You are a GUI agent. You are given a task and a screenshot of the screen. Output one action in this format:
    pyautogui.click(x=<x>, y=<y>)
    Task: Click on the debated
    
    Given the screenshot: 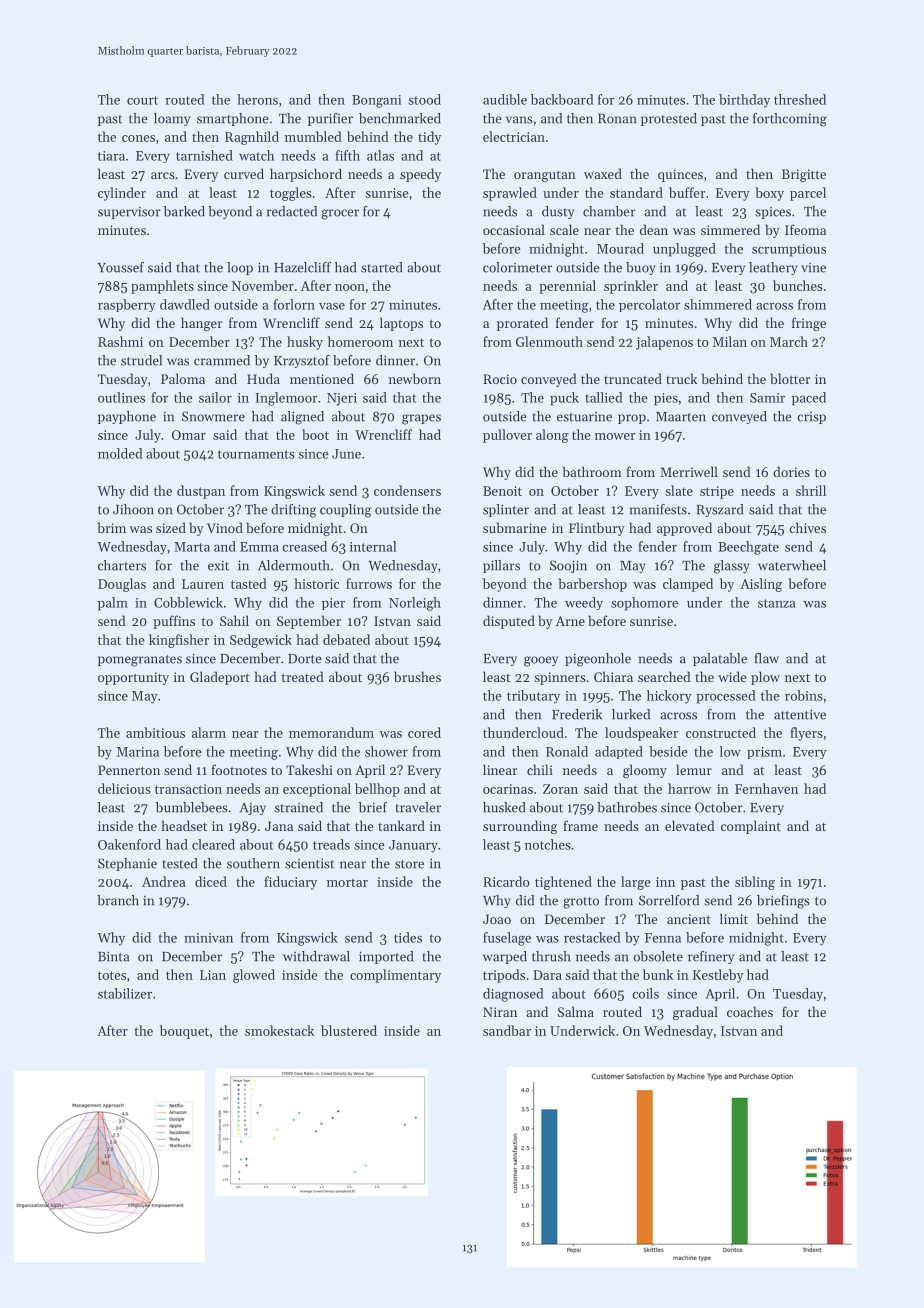 What is the action you would take?
    pyautogui.click(x=346, y=639)
